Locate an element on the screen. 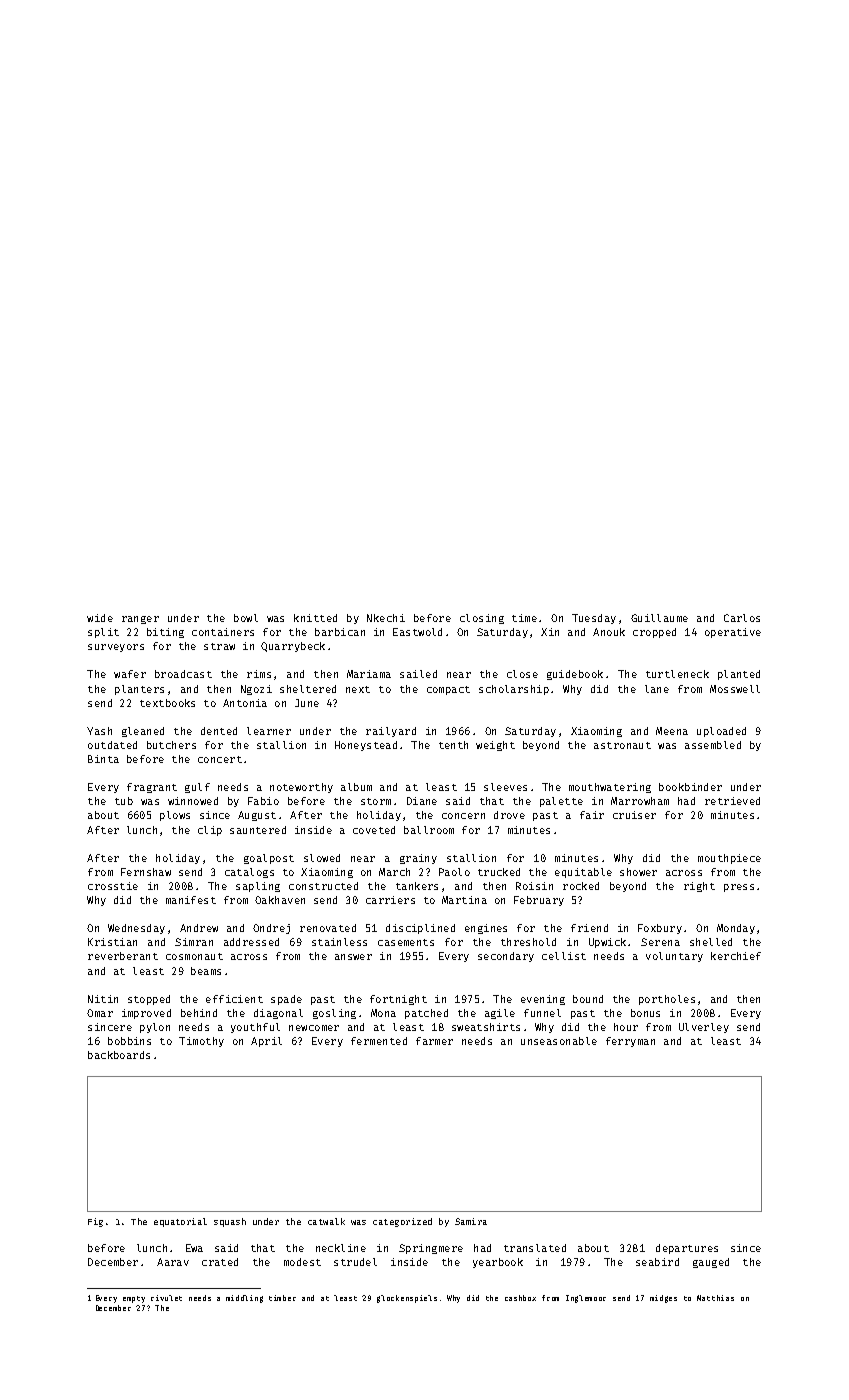 The width and height of the screenshot is (849, 1400). engines is located at coordinates (486, 929).
